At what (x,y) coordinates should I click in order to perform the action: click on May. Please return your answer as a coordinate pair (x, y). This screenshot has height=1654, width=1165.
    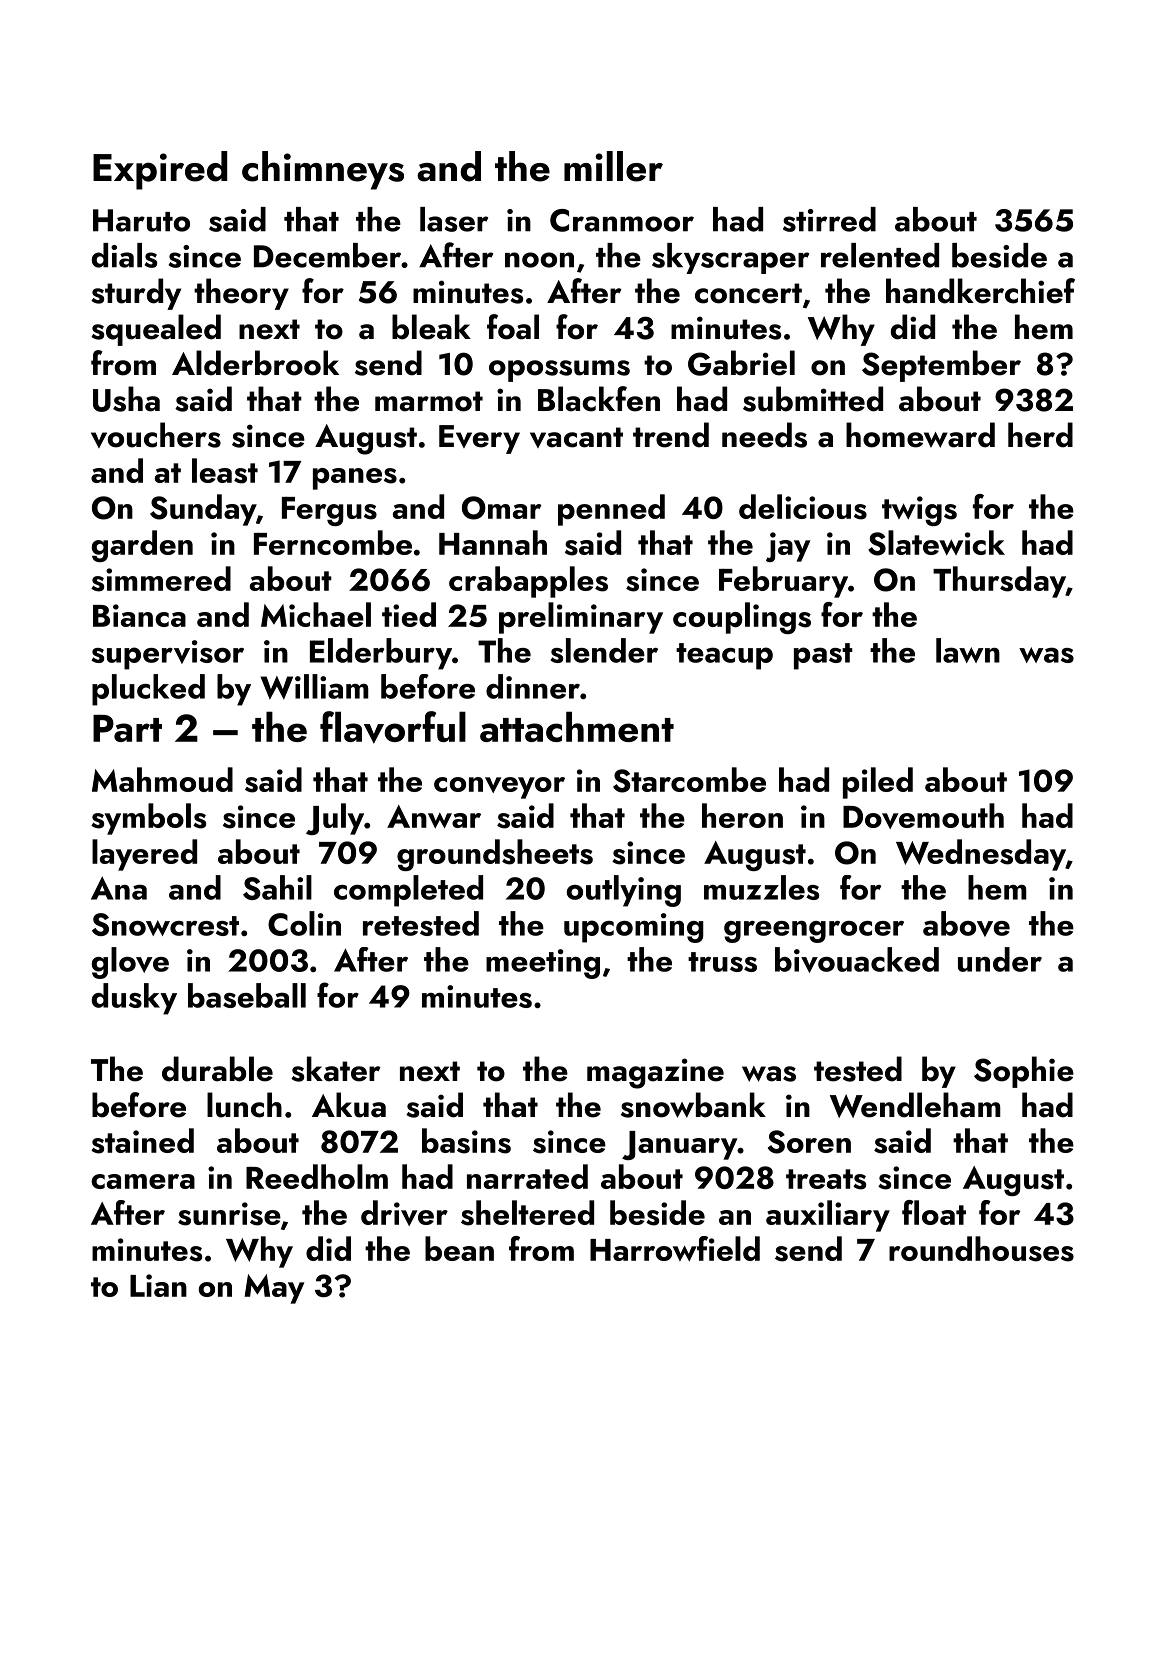
    Looking at the image, I should click on (274, 1289).
